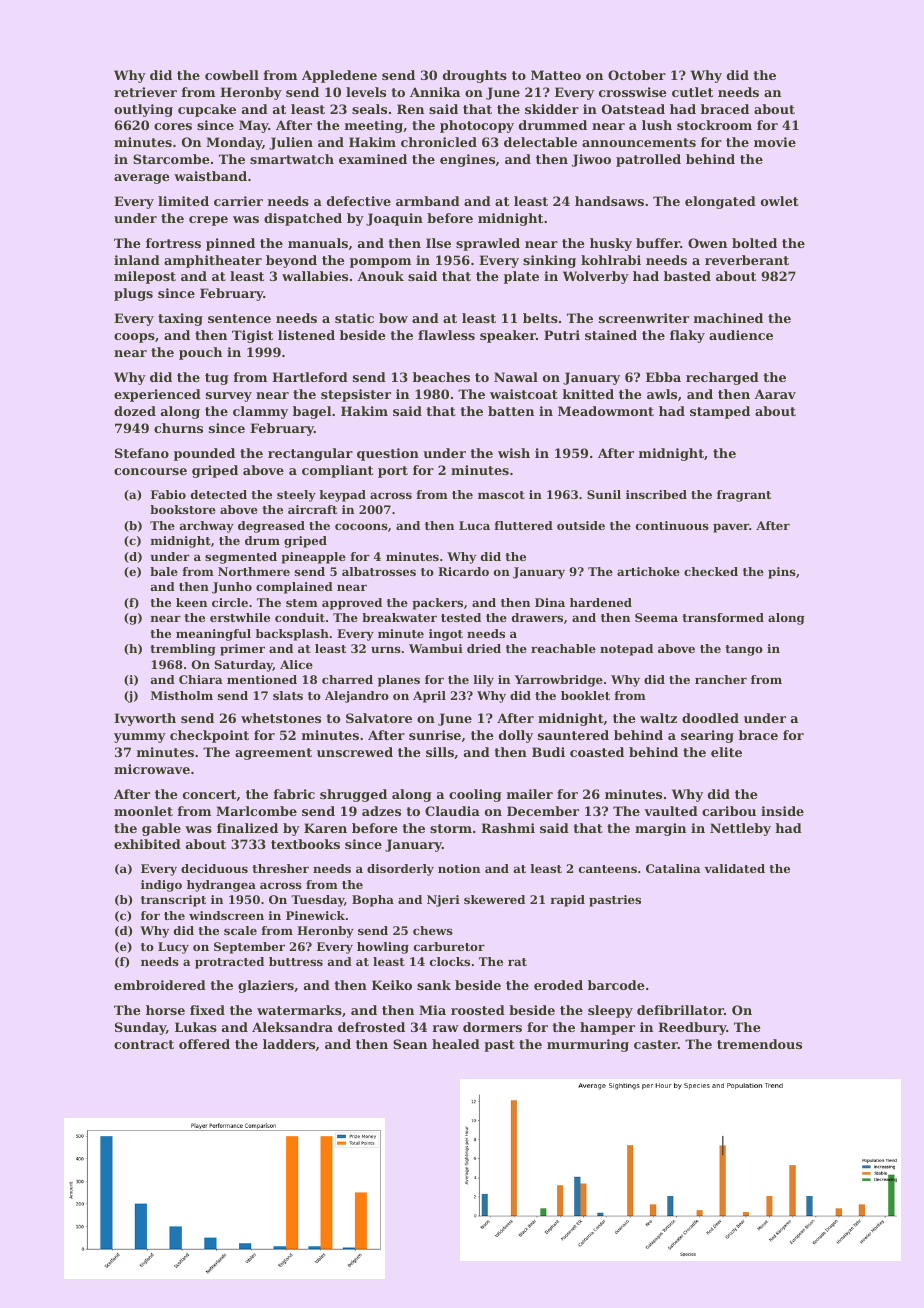 This screenshot has width=924, height=1308. Describe the element at coordinates (581, 525) in the screenshot. I see `outside` at that location.
